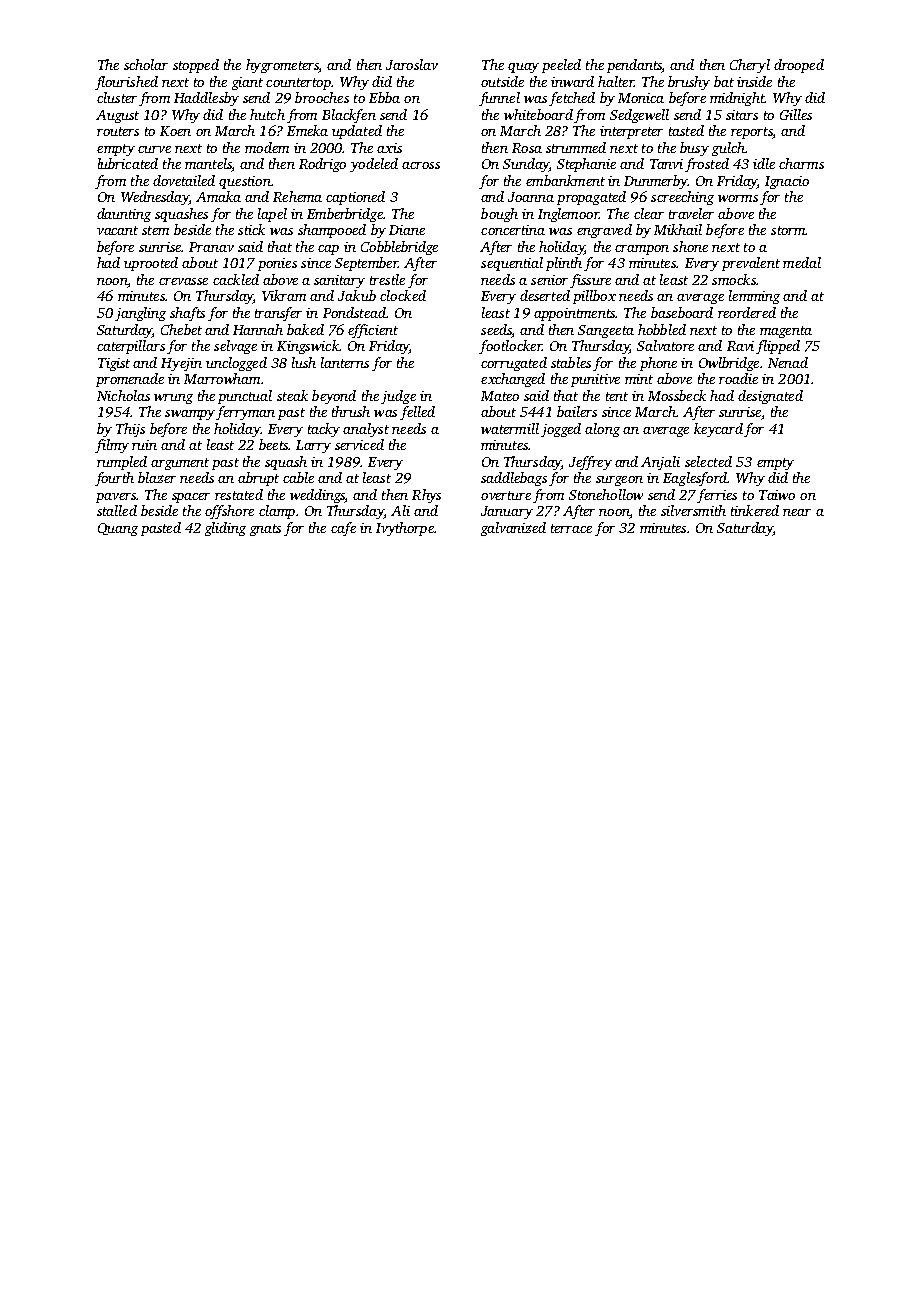 The height and width of the page is (1308, 924). I want to click on crevasse, so click(183, 281).
